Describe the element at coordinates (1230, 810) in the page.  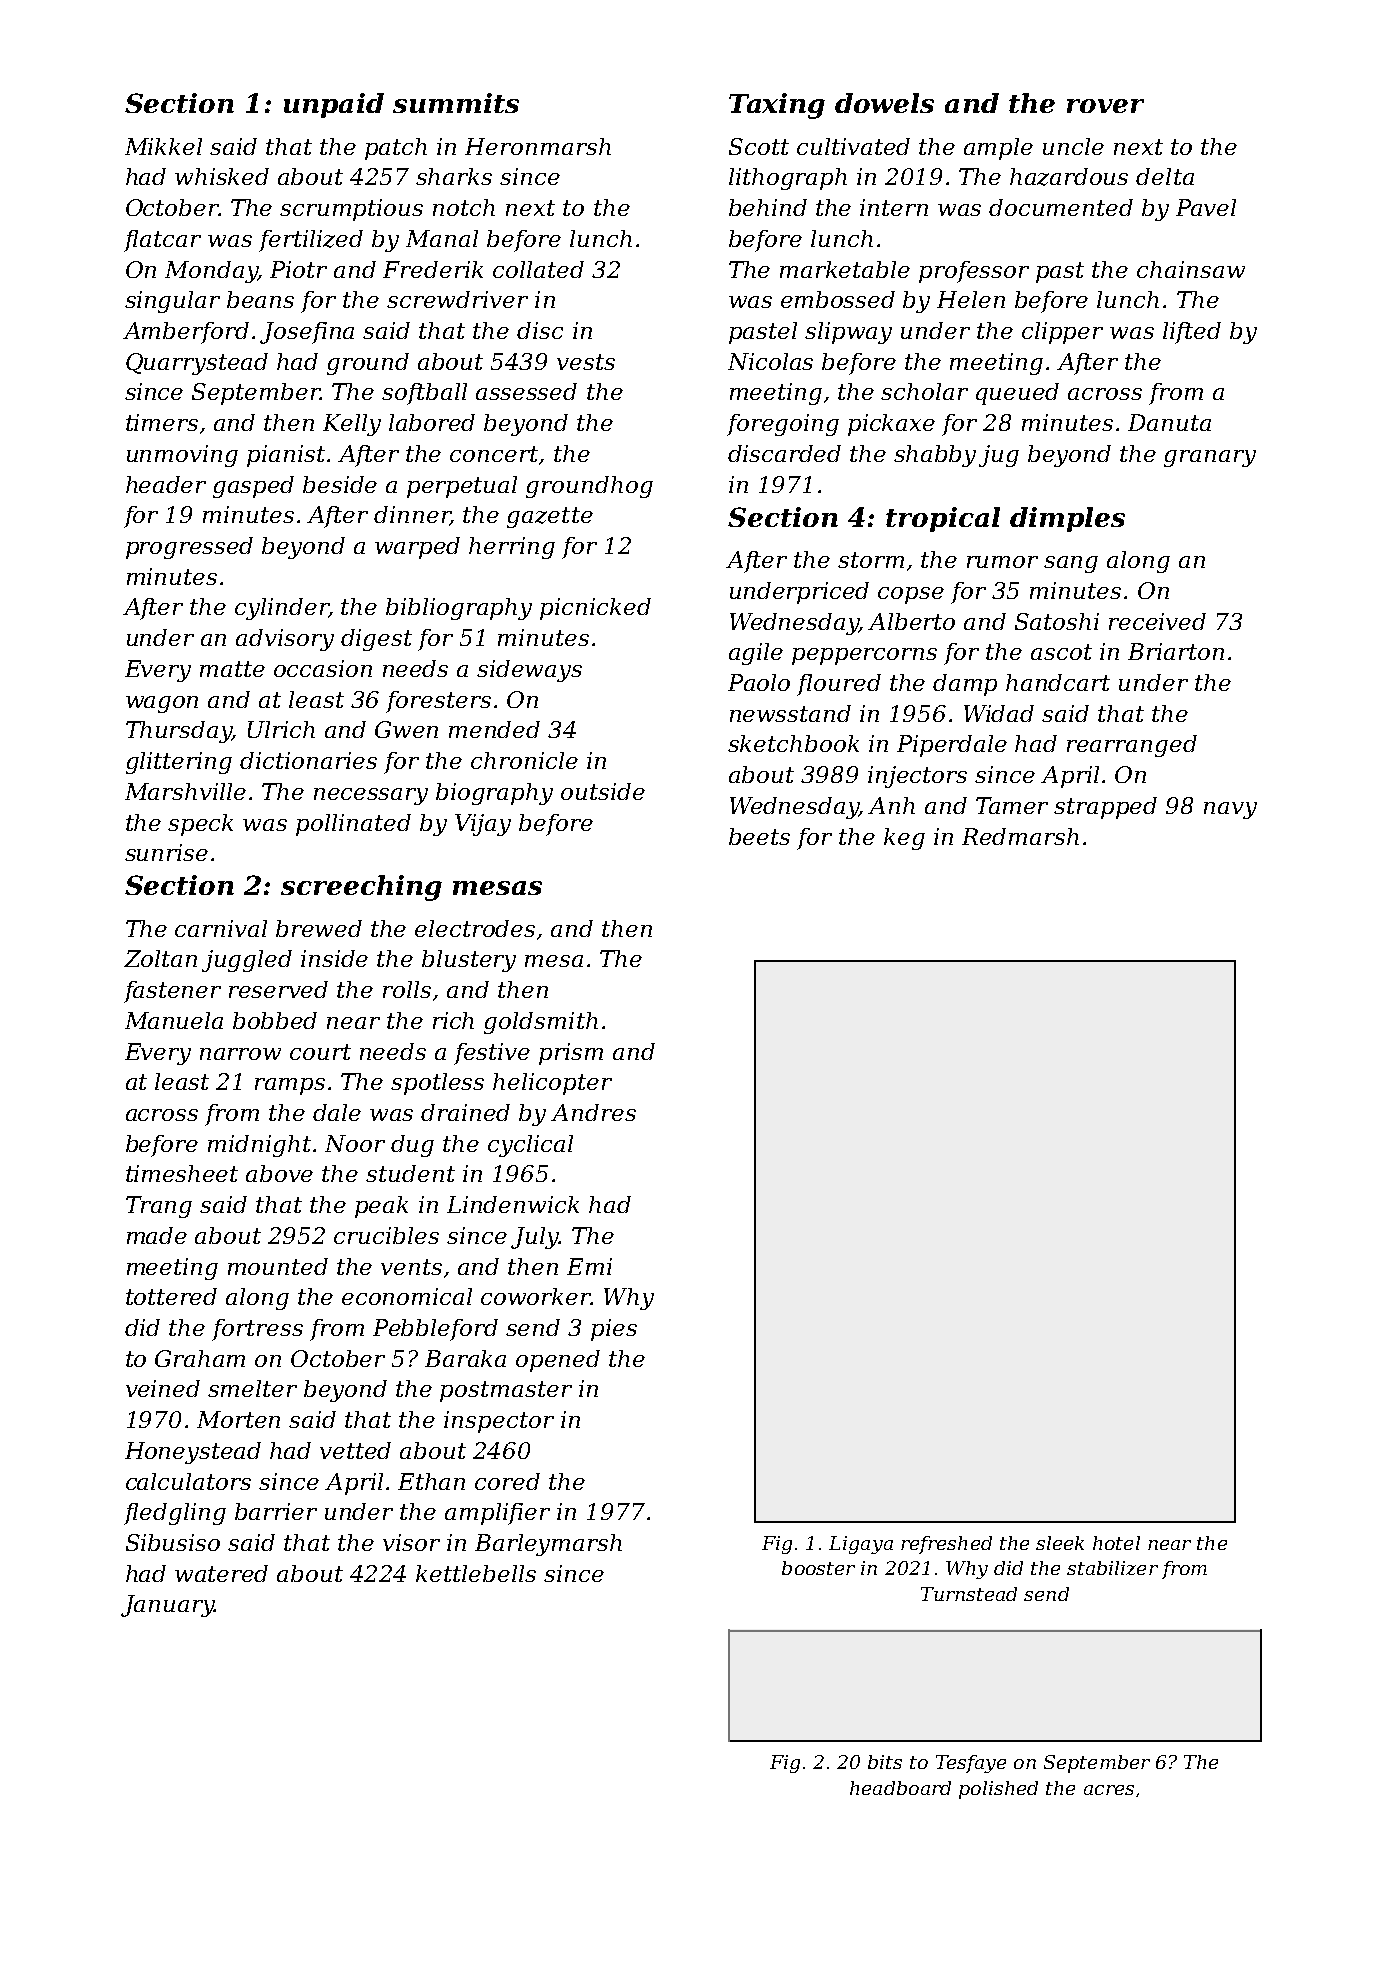
I see `navy` at that location.
